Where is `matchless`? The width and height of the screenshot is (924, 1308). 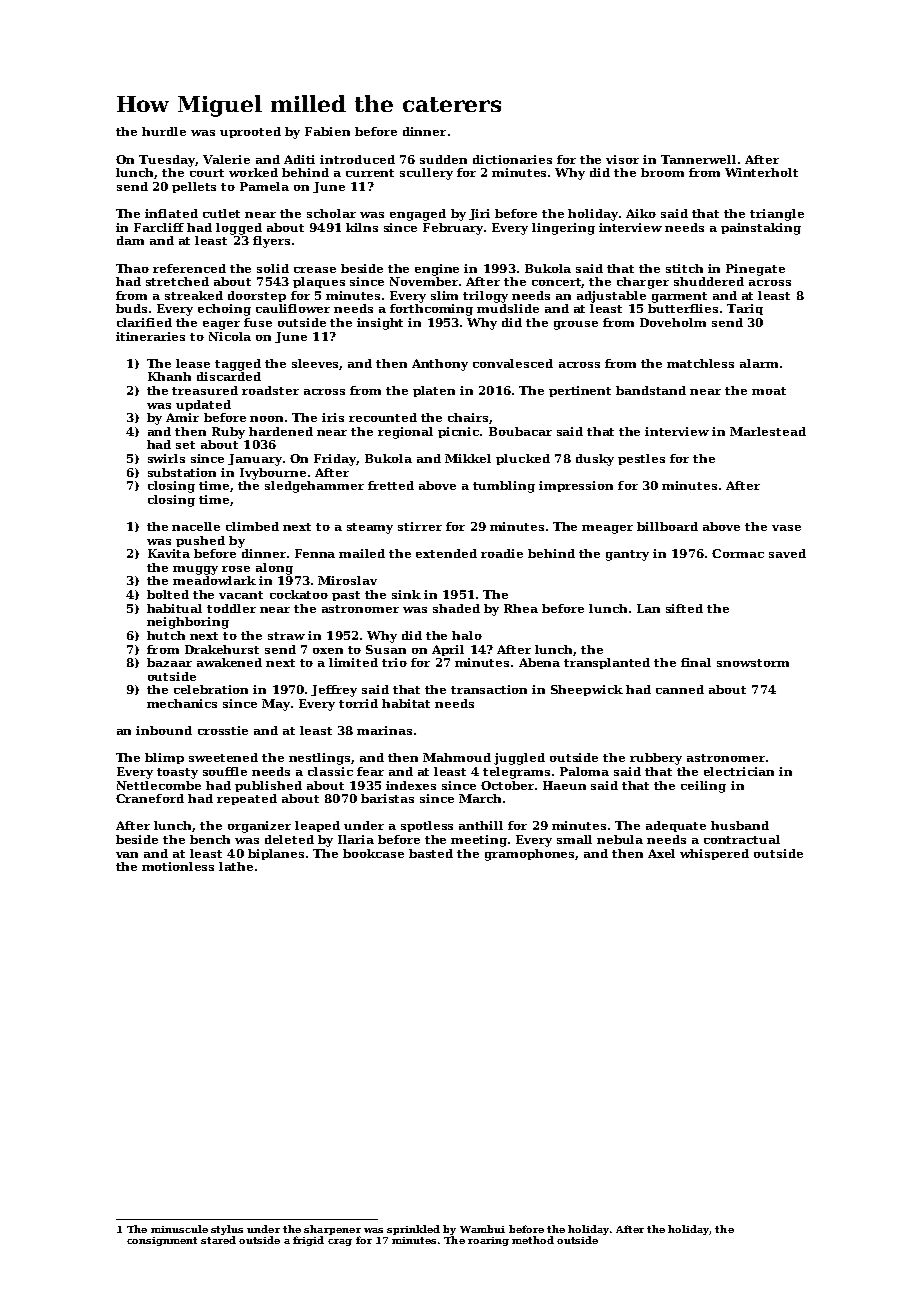
matchless is located at coordinates (700, 363).
